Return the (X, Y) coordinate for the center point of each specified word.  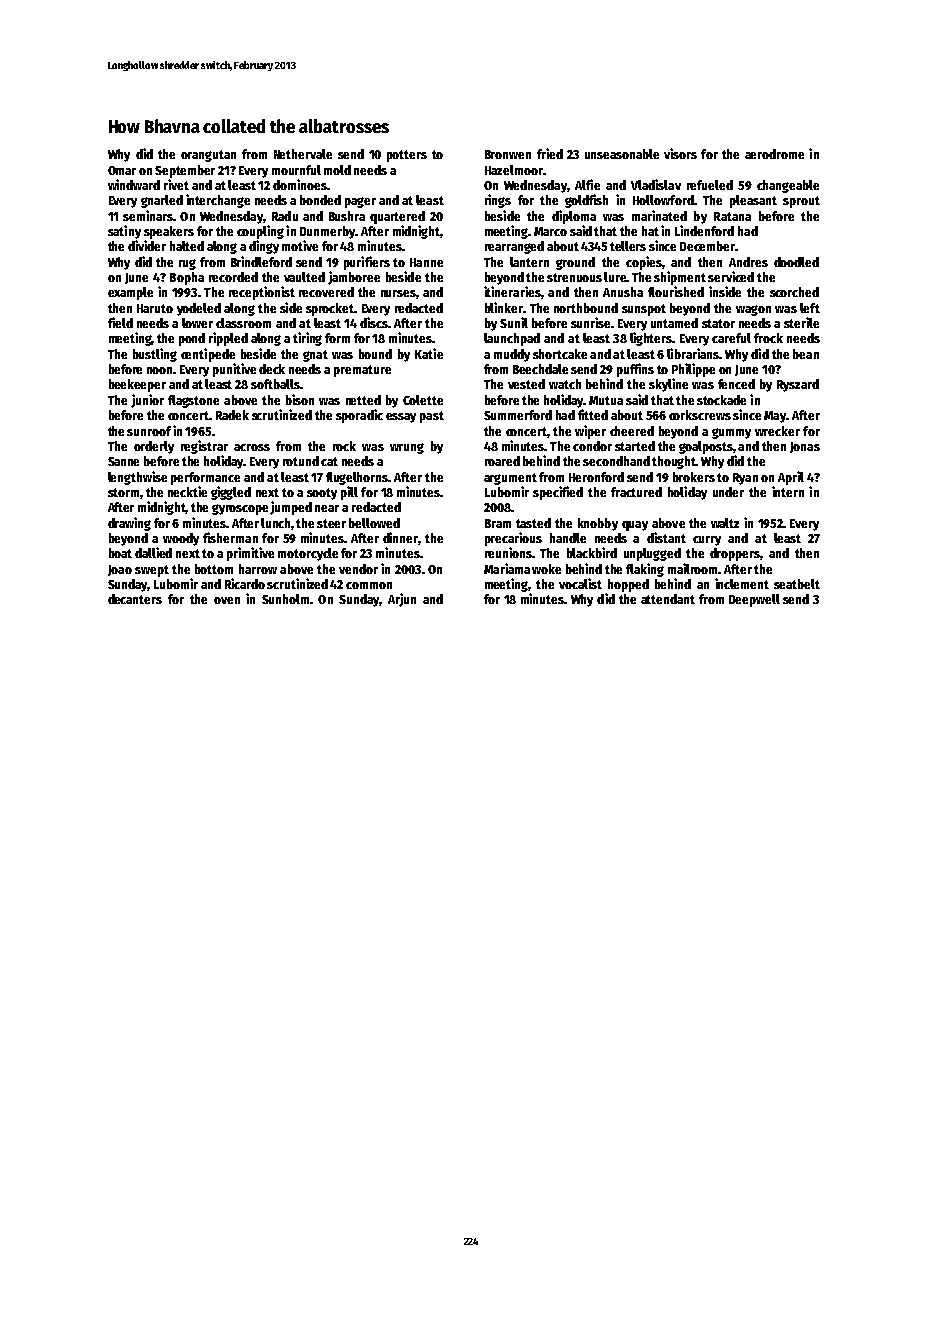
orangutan (208, 156)
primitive (250, 554)
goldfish (586, 201)
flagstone (193, 401)
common (369, 585)
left (810, 308)
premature (362, 371)
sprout (801, 202)
